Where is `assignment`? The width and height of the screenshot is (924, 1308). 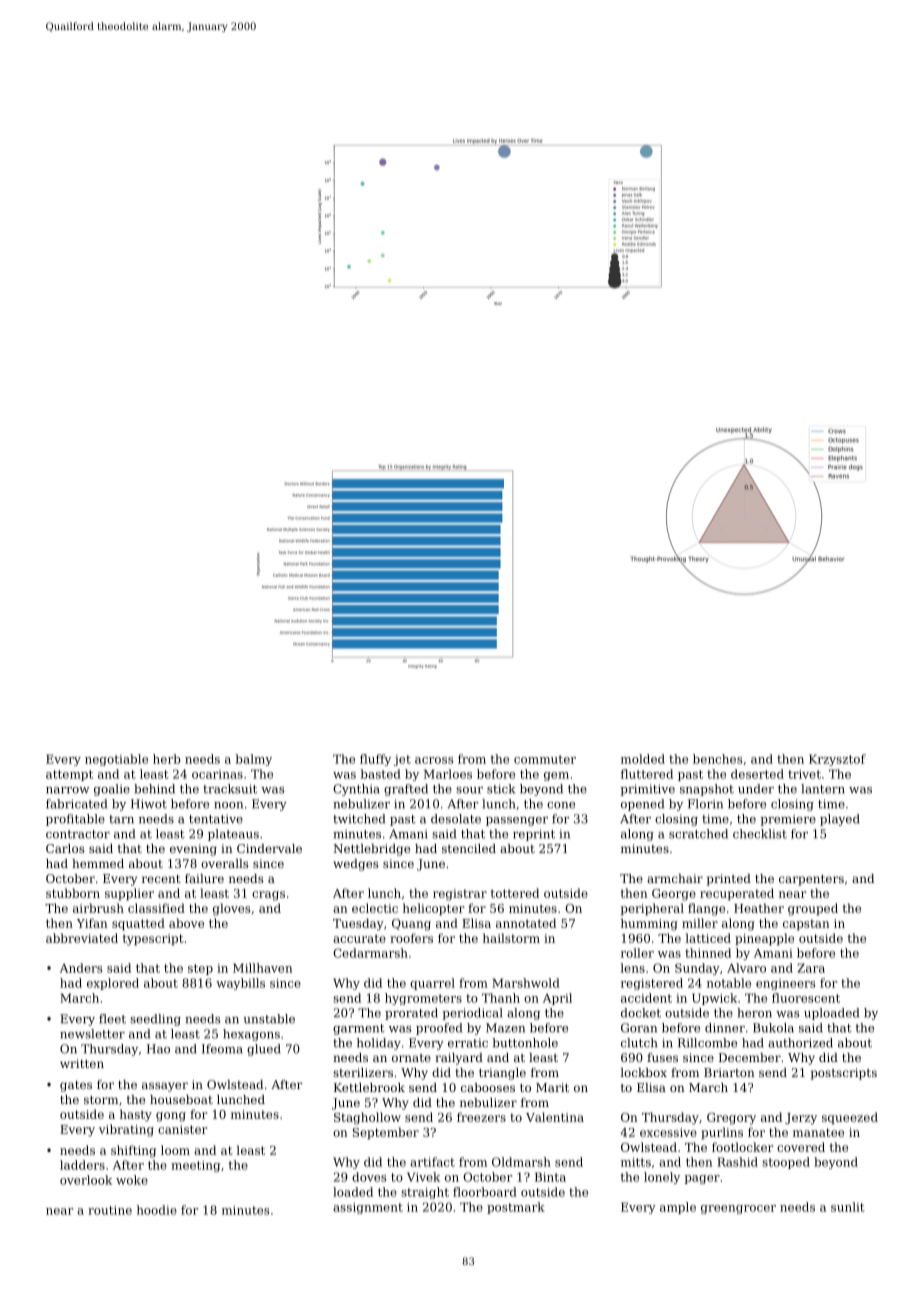
assignment is located at coordinates (368, 1208).
